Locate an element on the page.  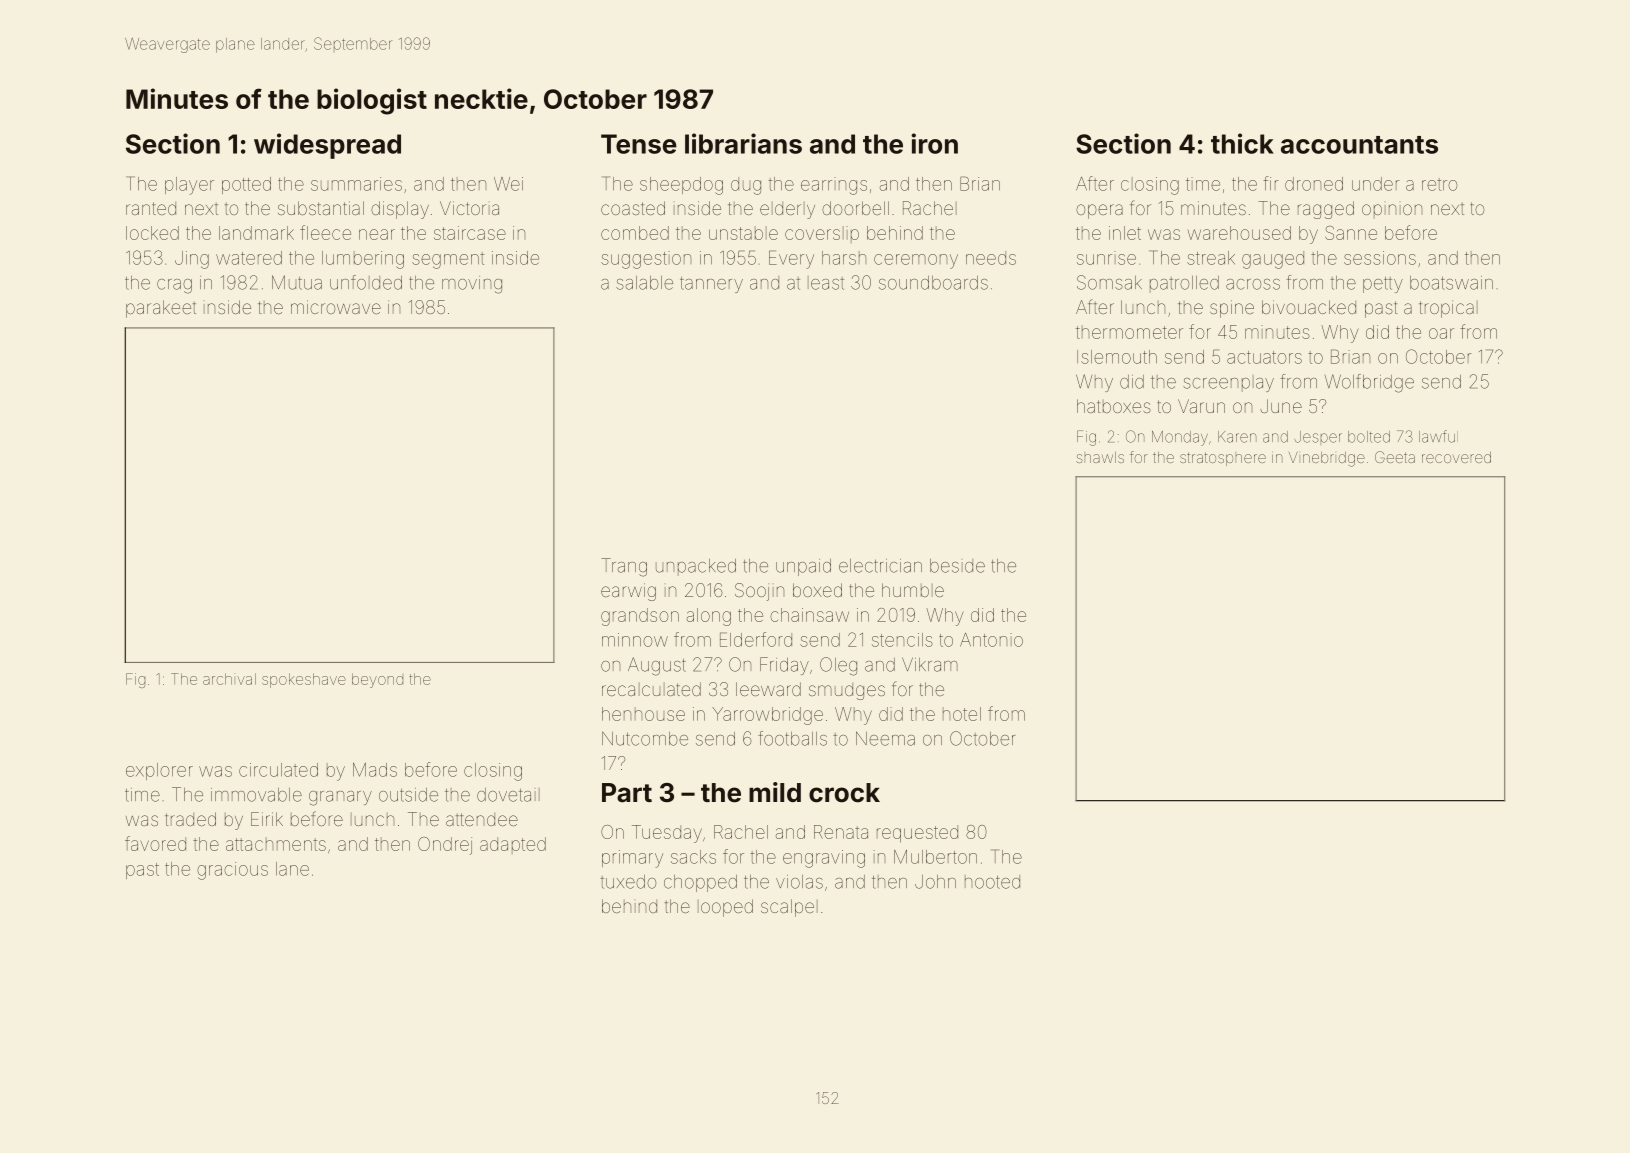
violas is located at coordinates (799, 882).
